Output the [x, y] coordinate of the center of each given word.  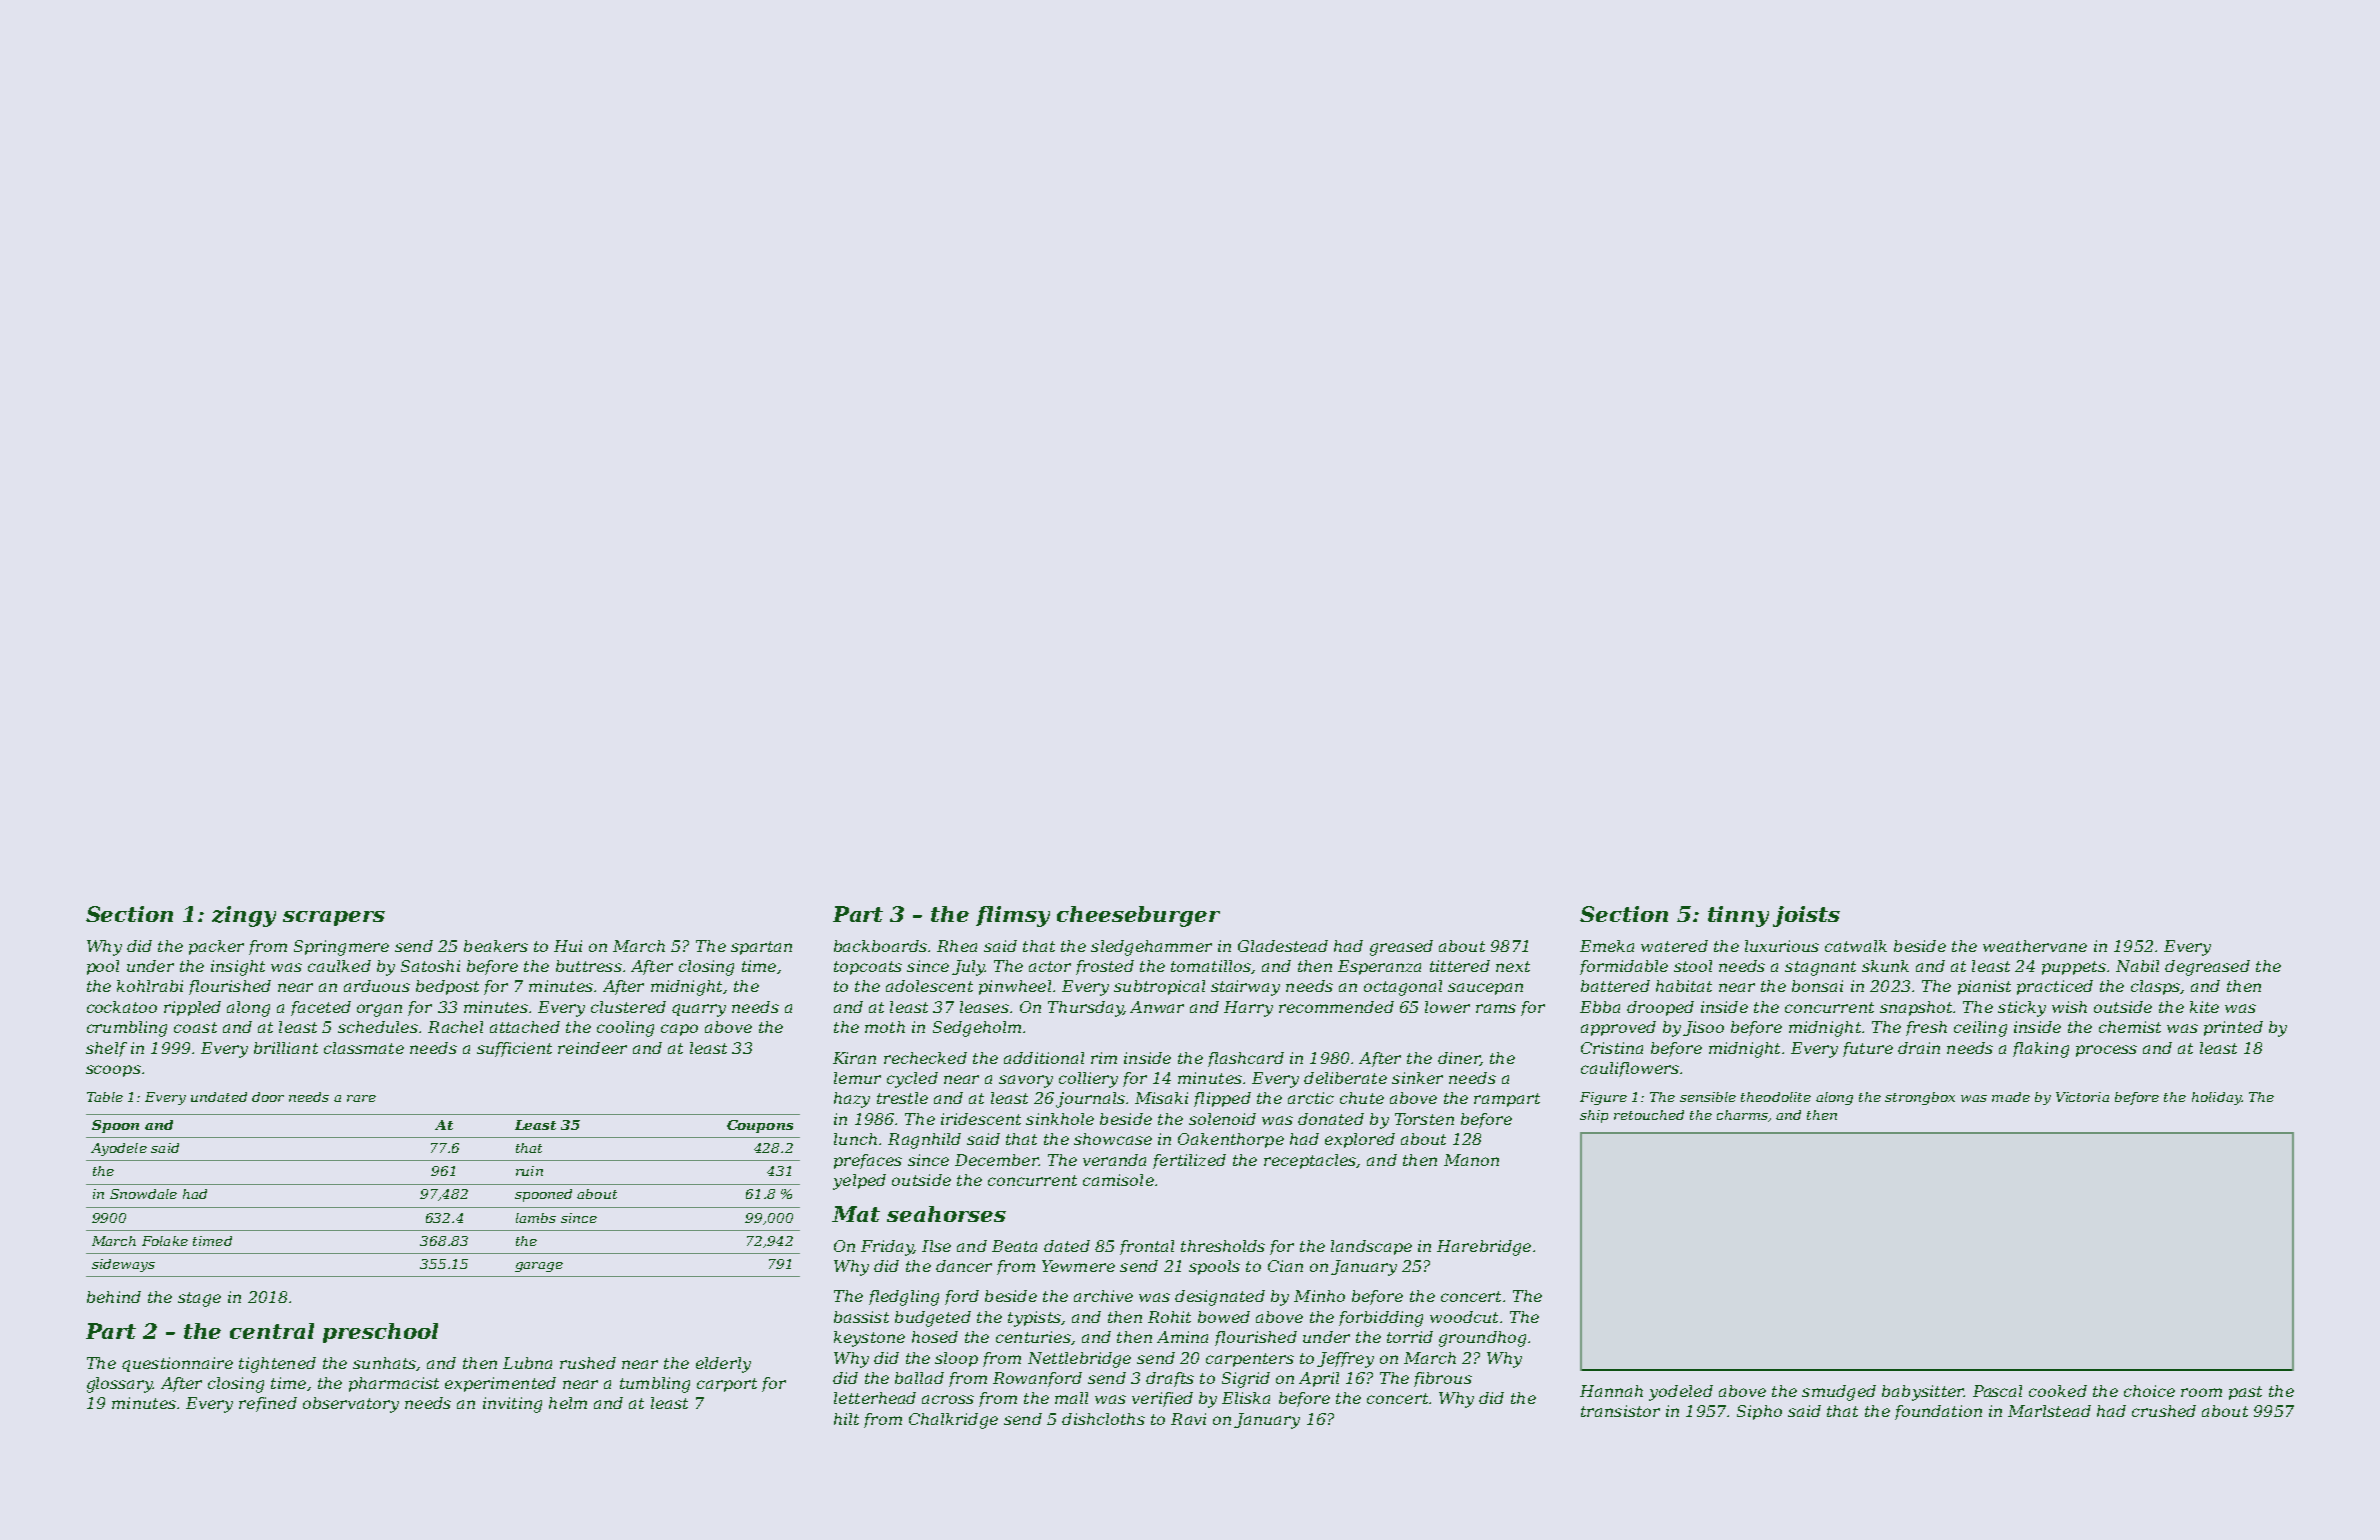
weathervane [2035, 946]
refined [268, 1404]
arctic [1311, 1098]
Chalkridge [953, 1421]
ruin [529, 1171]
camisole [1118, 1180]
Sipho [1759, 1412]
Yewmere [1078, 1266]
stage [199, 1299]
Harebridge [1484, 1248]
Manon [1471, 1160]
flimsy [1013, 916]
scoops [113, 1071]
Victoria [2082, 1097]
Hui [568, 946]
